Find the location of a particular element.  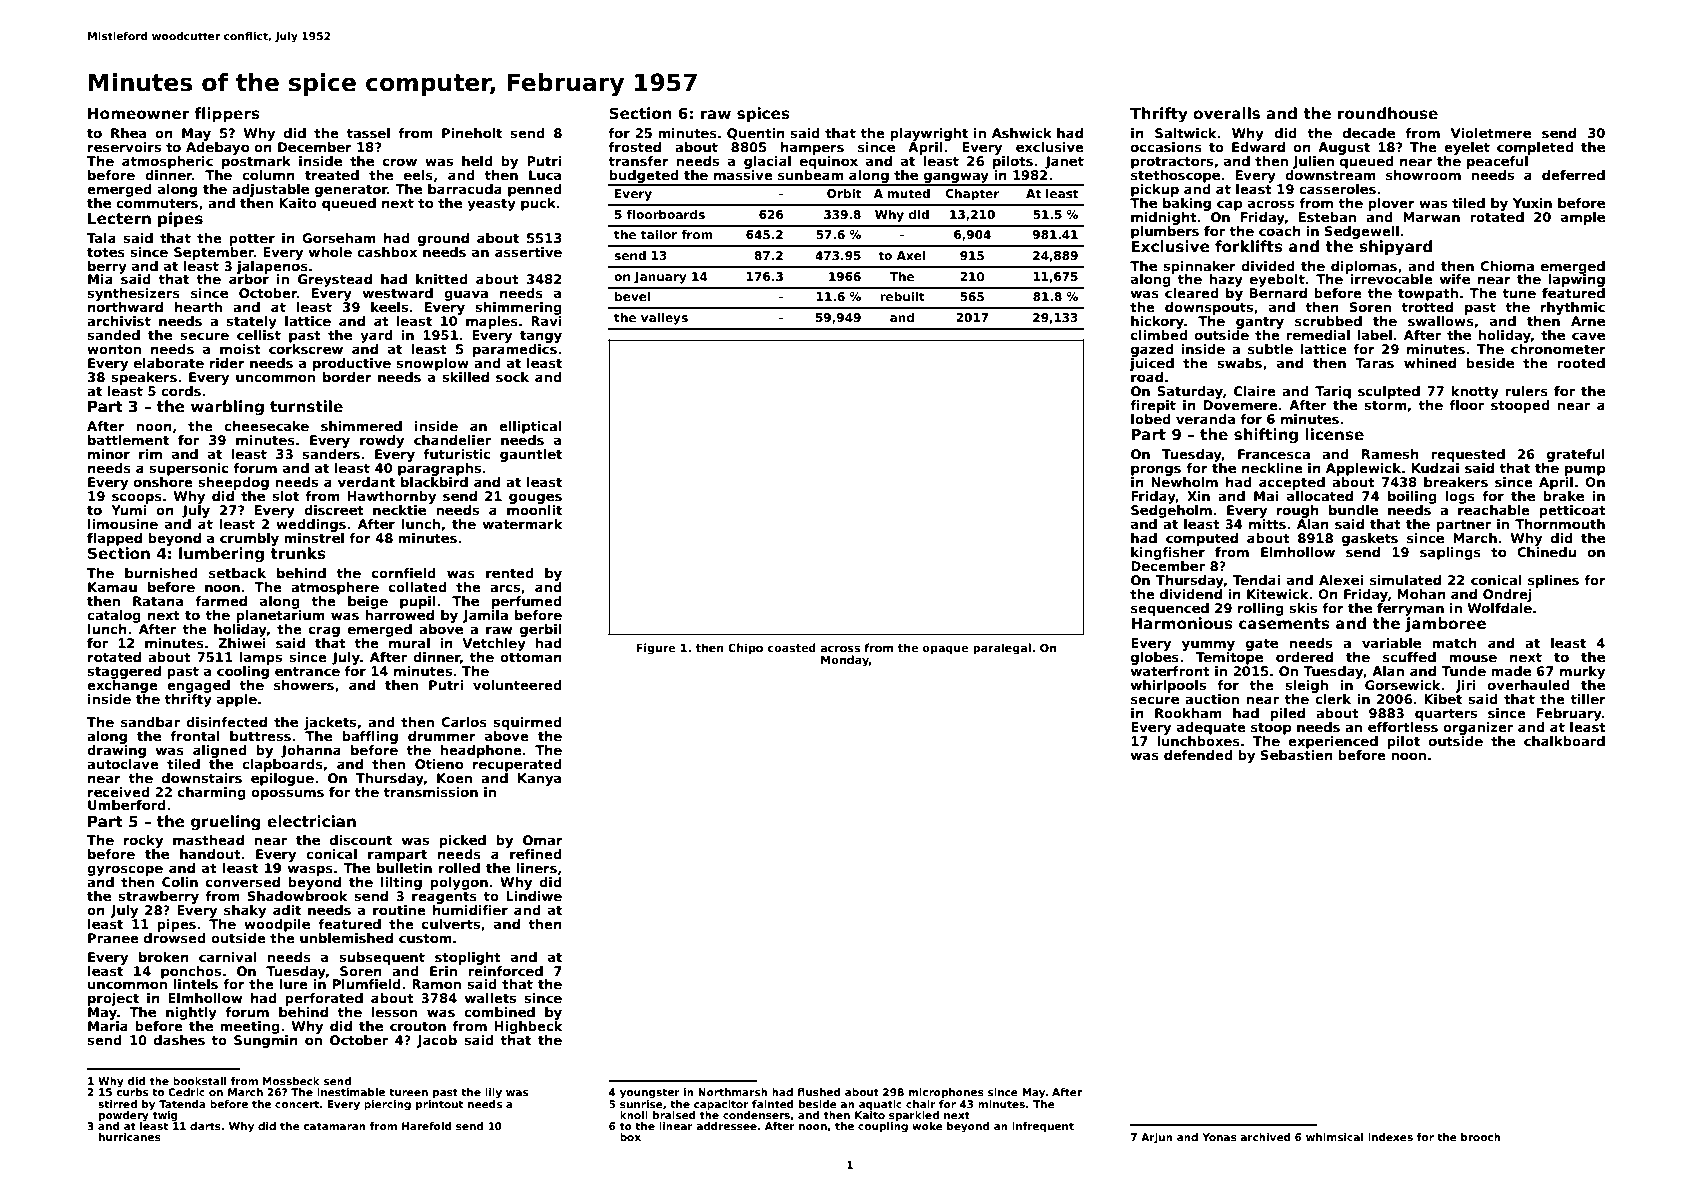

skilled is located at coordinates (465, 377).
